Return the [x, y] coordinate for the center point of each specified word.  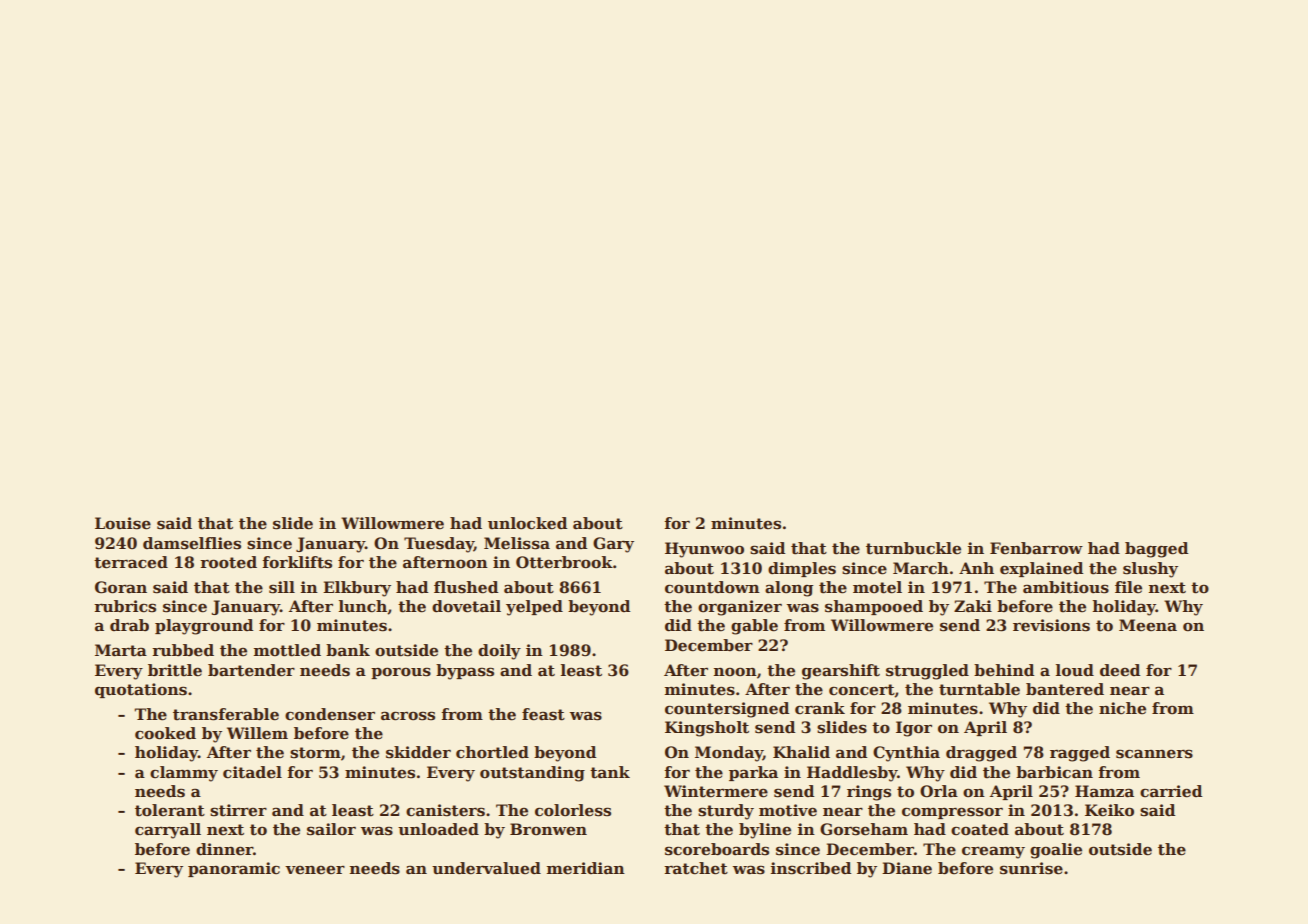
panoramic [234, 869]
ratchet [696, 868]
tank [610, 772]
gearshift [841, 672]
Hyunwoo [704, 550]
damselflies [192, 543]
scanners [1154, 754]
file [1128, 587]
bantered [1065, 689]
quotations [141, 690]
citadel [252, 772]
